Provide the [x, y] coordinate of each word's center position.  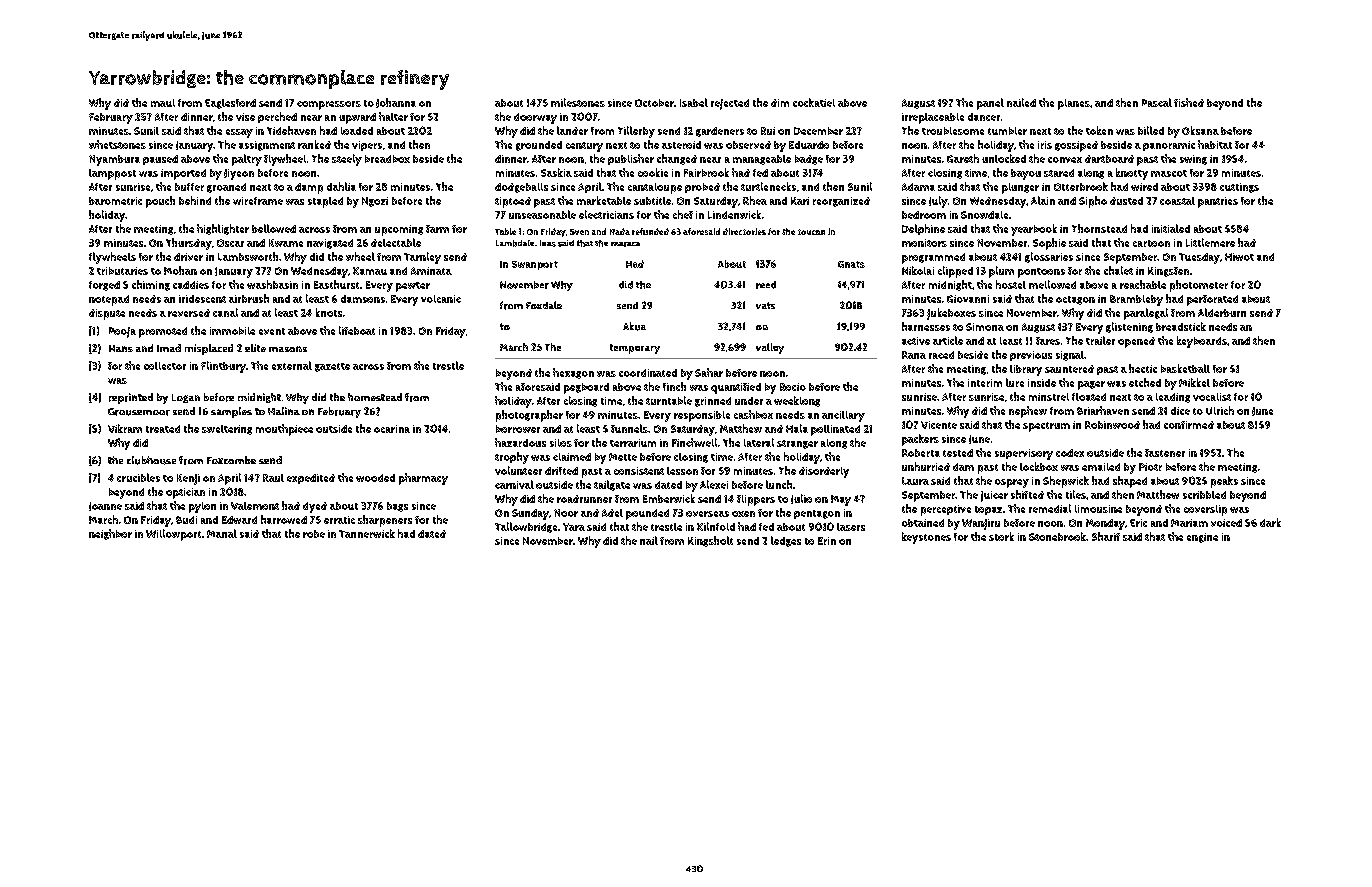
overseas [707, 514]
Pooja [122, 332]
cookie [653, 172]
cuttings [1239, 188]
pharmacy [423, 479]
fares [1048, 341]
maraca [625, 244]
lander [572, 130]
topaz [988, 510]
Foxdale [544, 305]
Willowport [173, 535]
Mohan [180, 270]
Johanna [396, 103]
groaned [226, 188]
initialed [1171, 228]
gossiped [1076, 146]
